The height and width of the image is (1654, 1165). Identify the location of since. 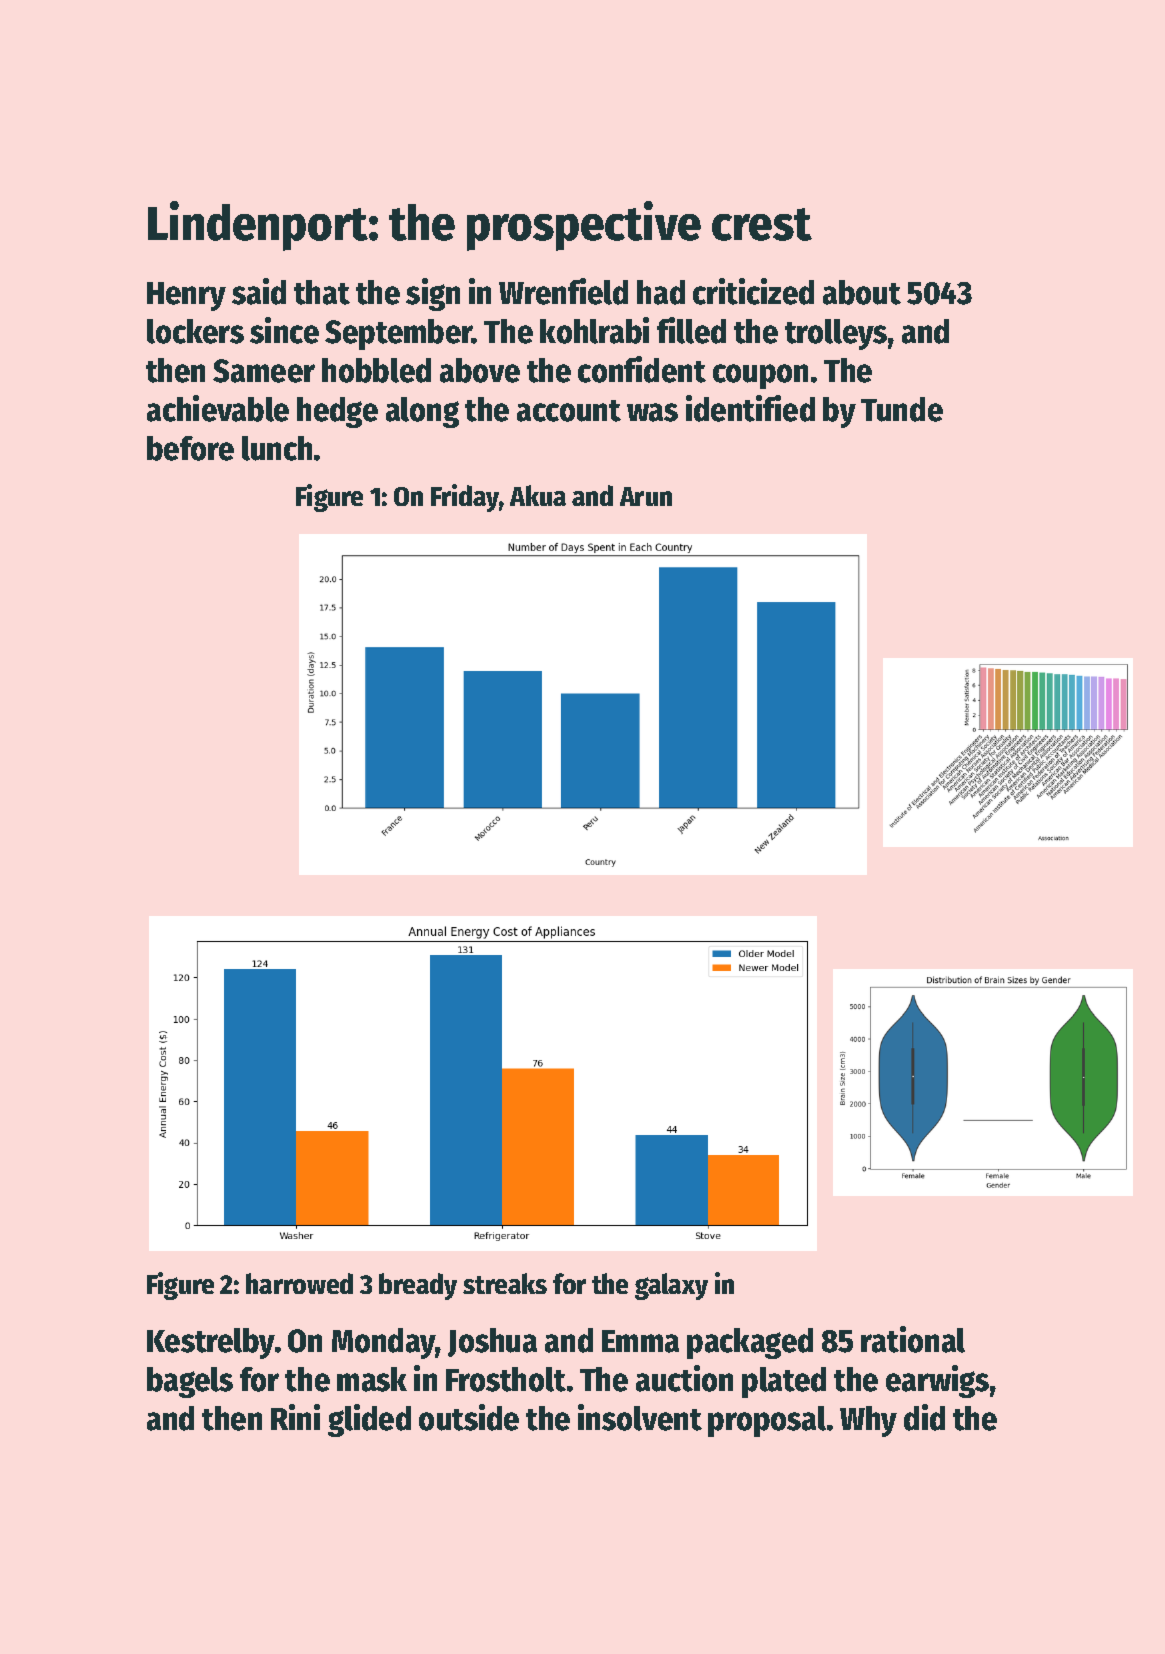
(284, 330).
